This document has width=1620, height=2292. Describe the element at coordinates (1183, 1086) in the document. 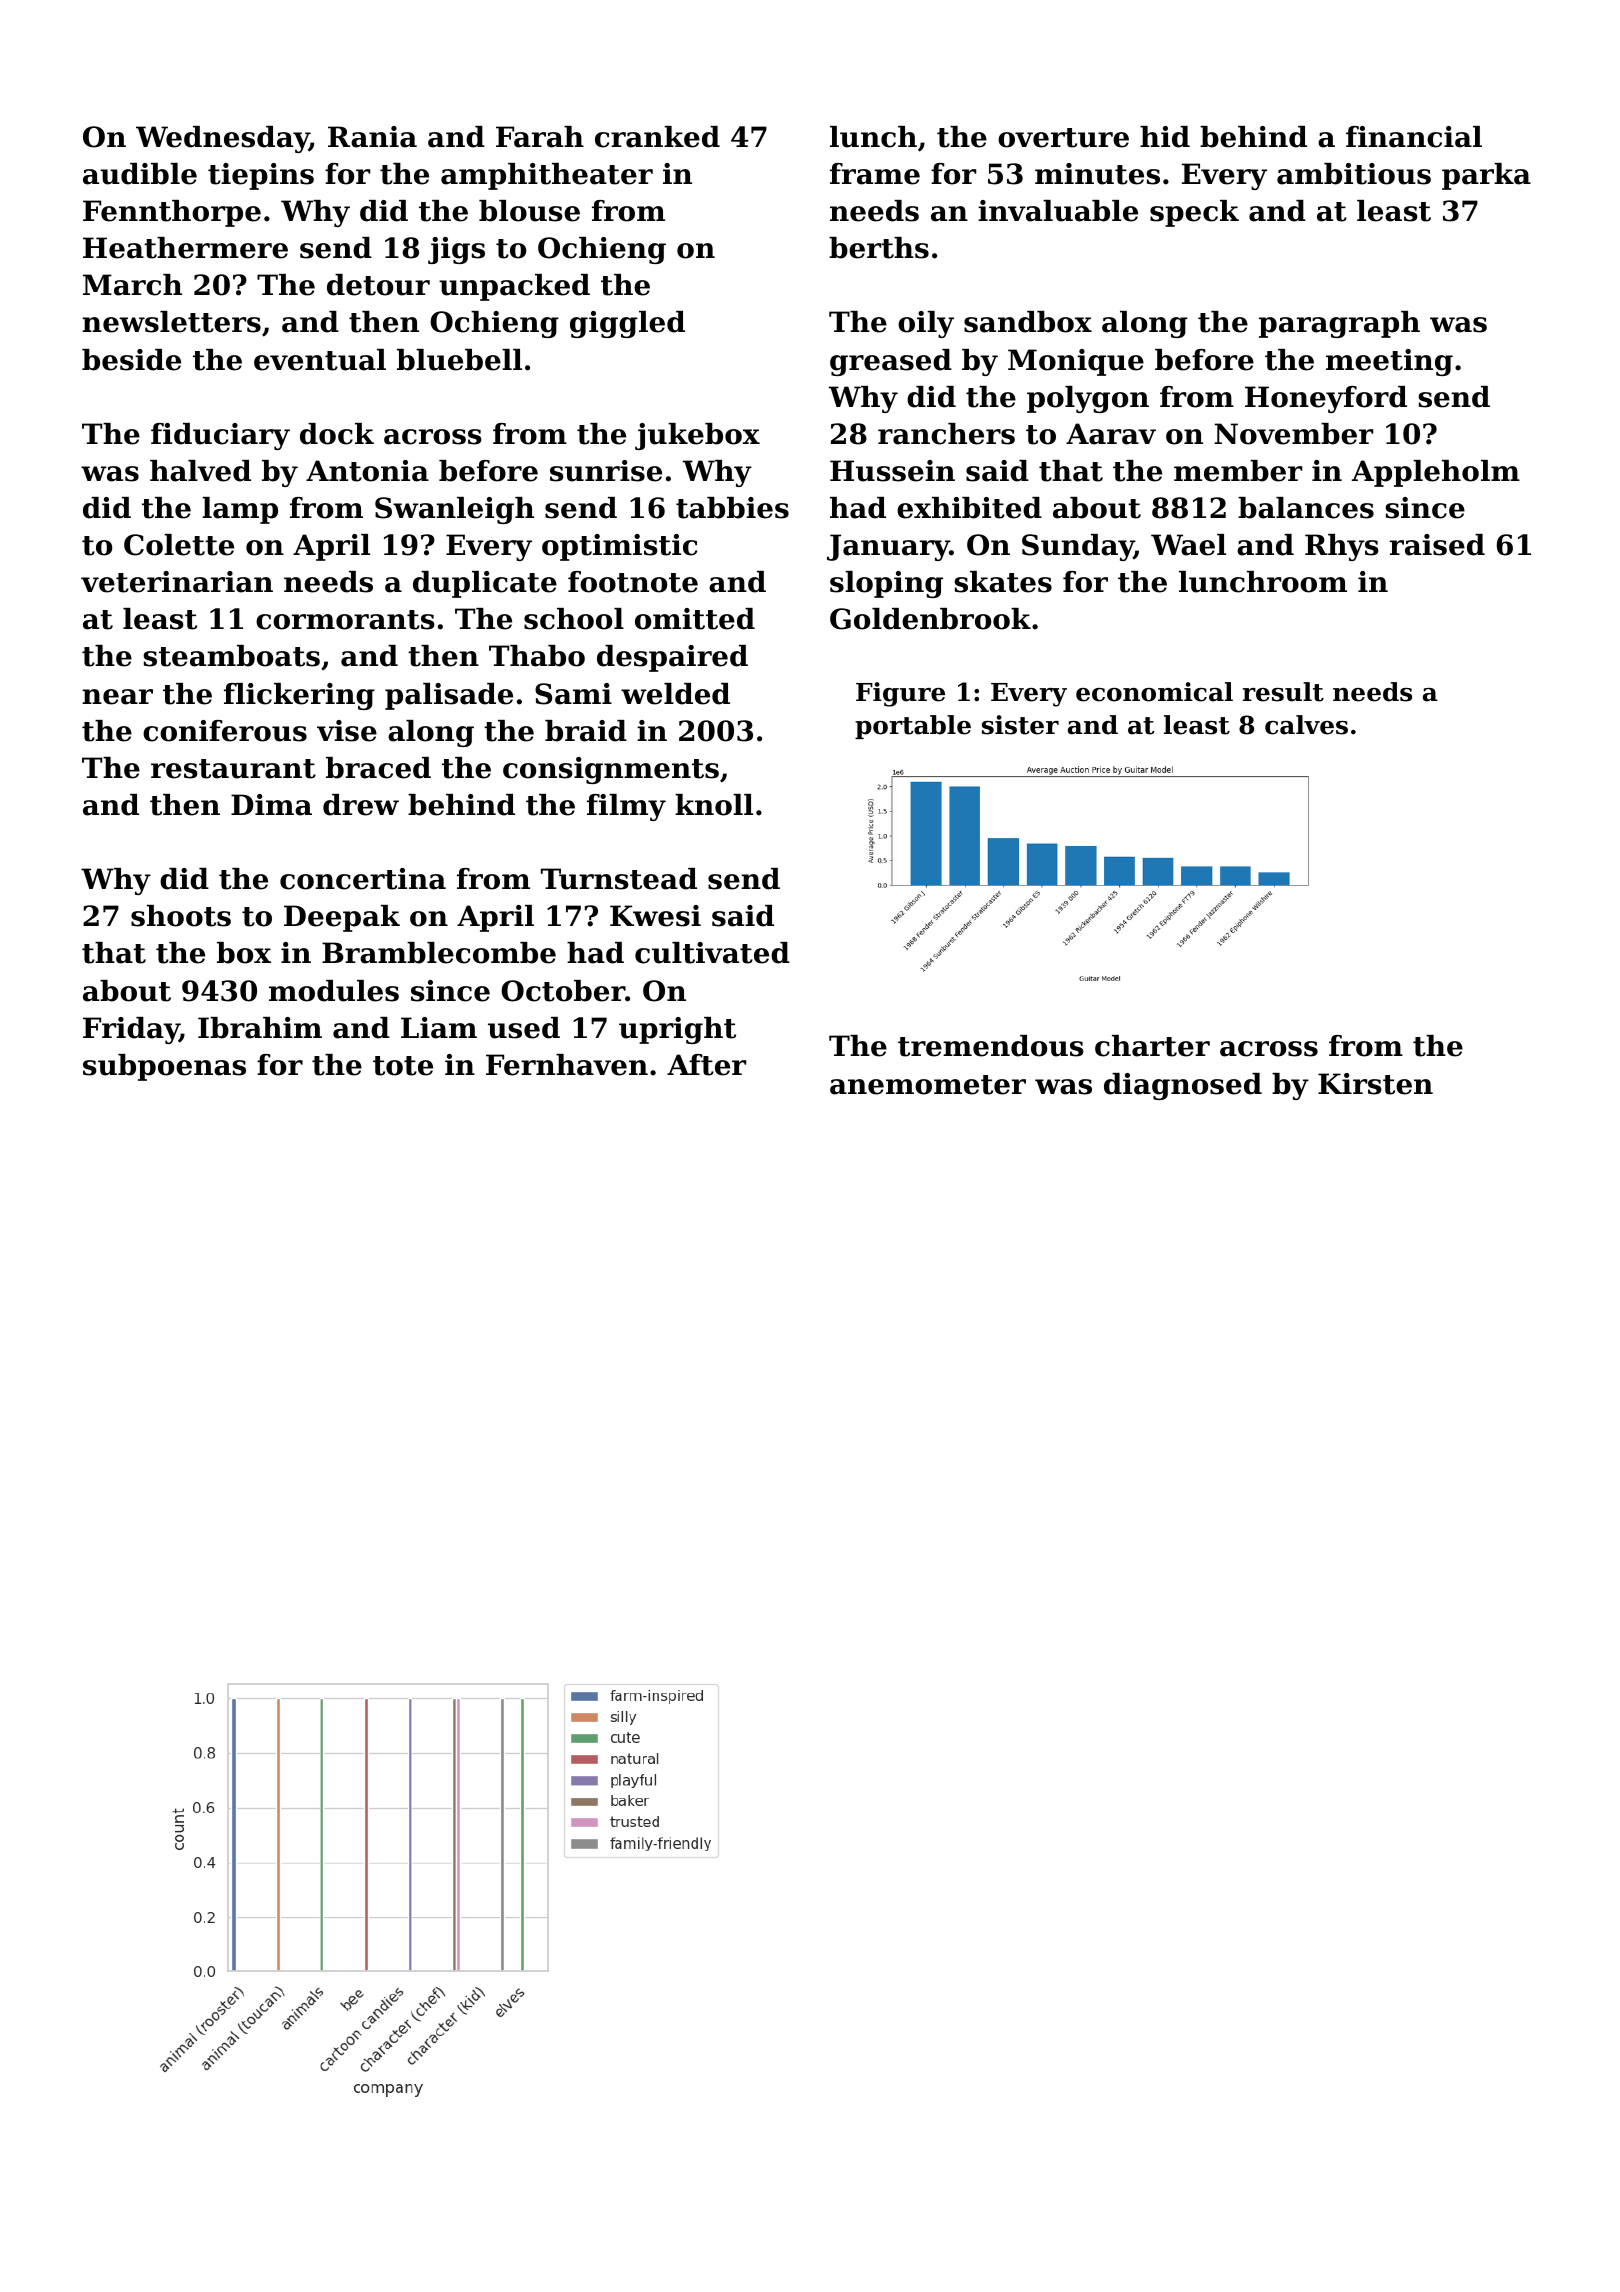

I see `diagnosed` at that location.
